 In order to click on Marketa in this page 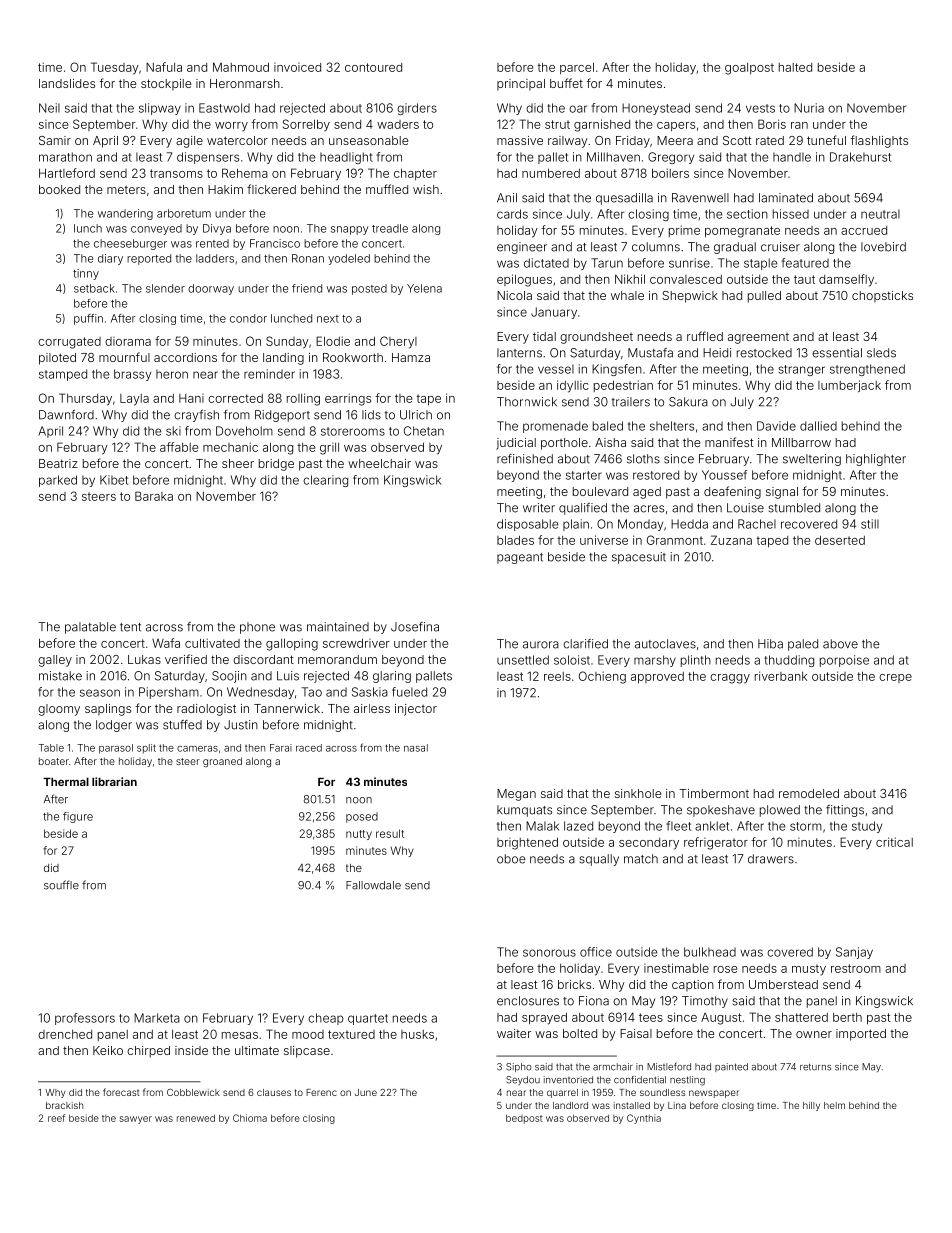, I will do `click(157, 1018)`.
